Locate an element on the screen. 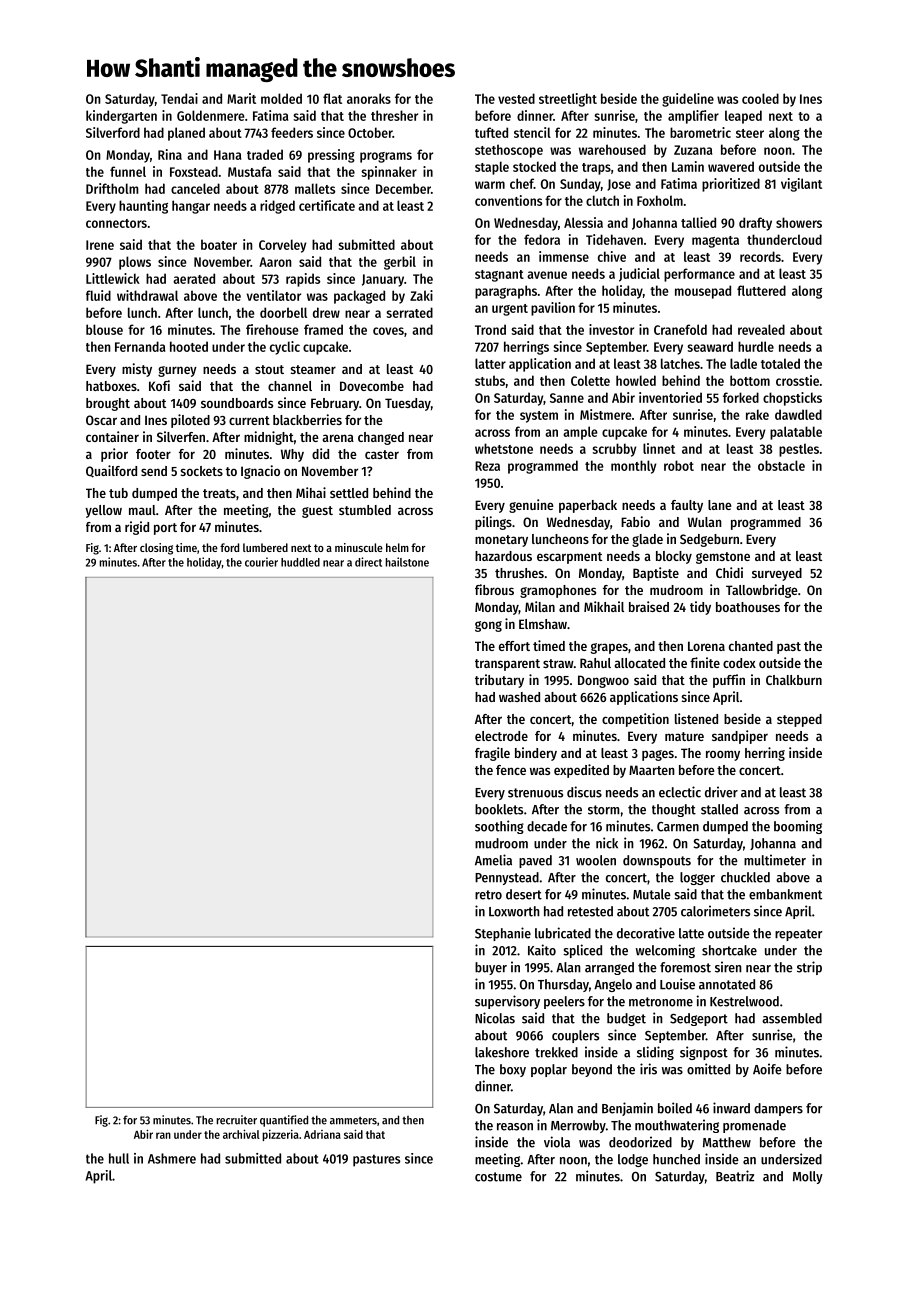 The height and width of the screenshot is (1316, 908). guideline is located at coordinates (688, 100).
